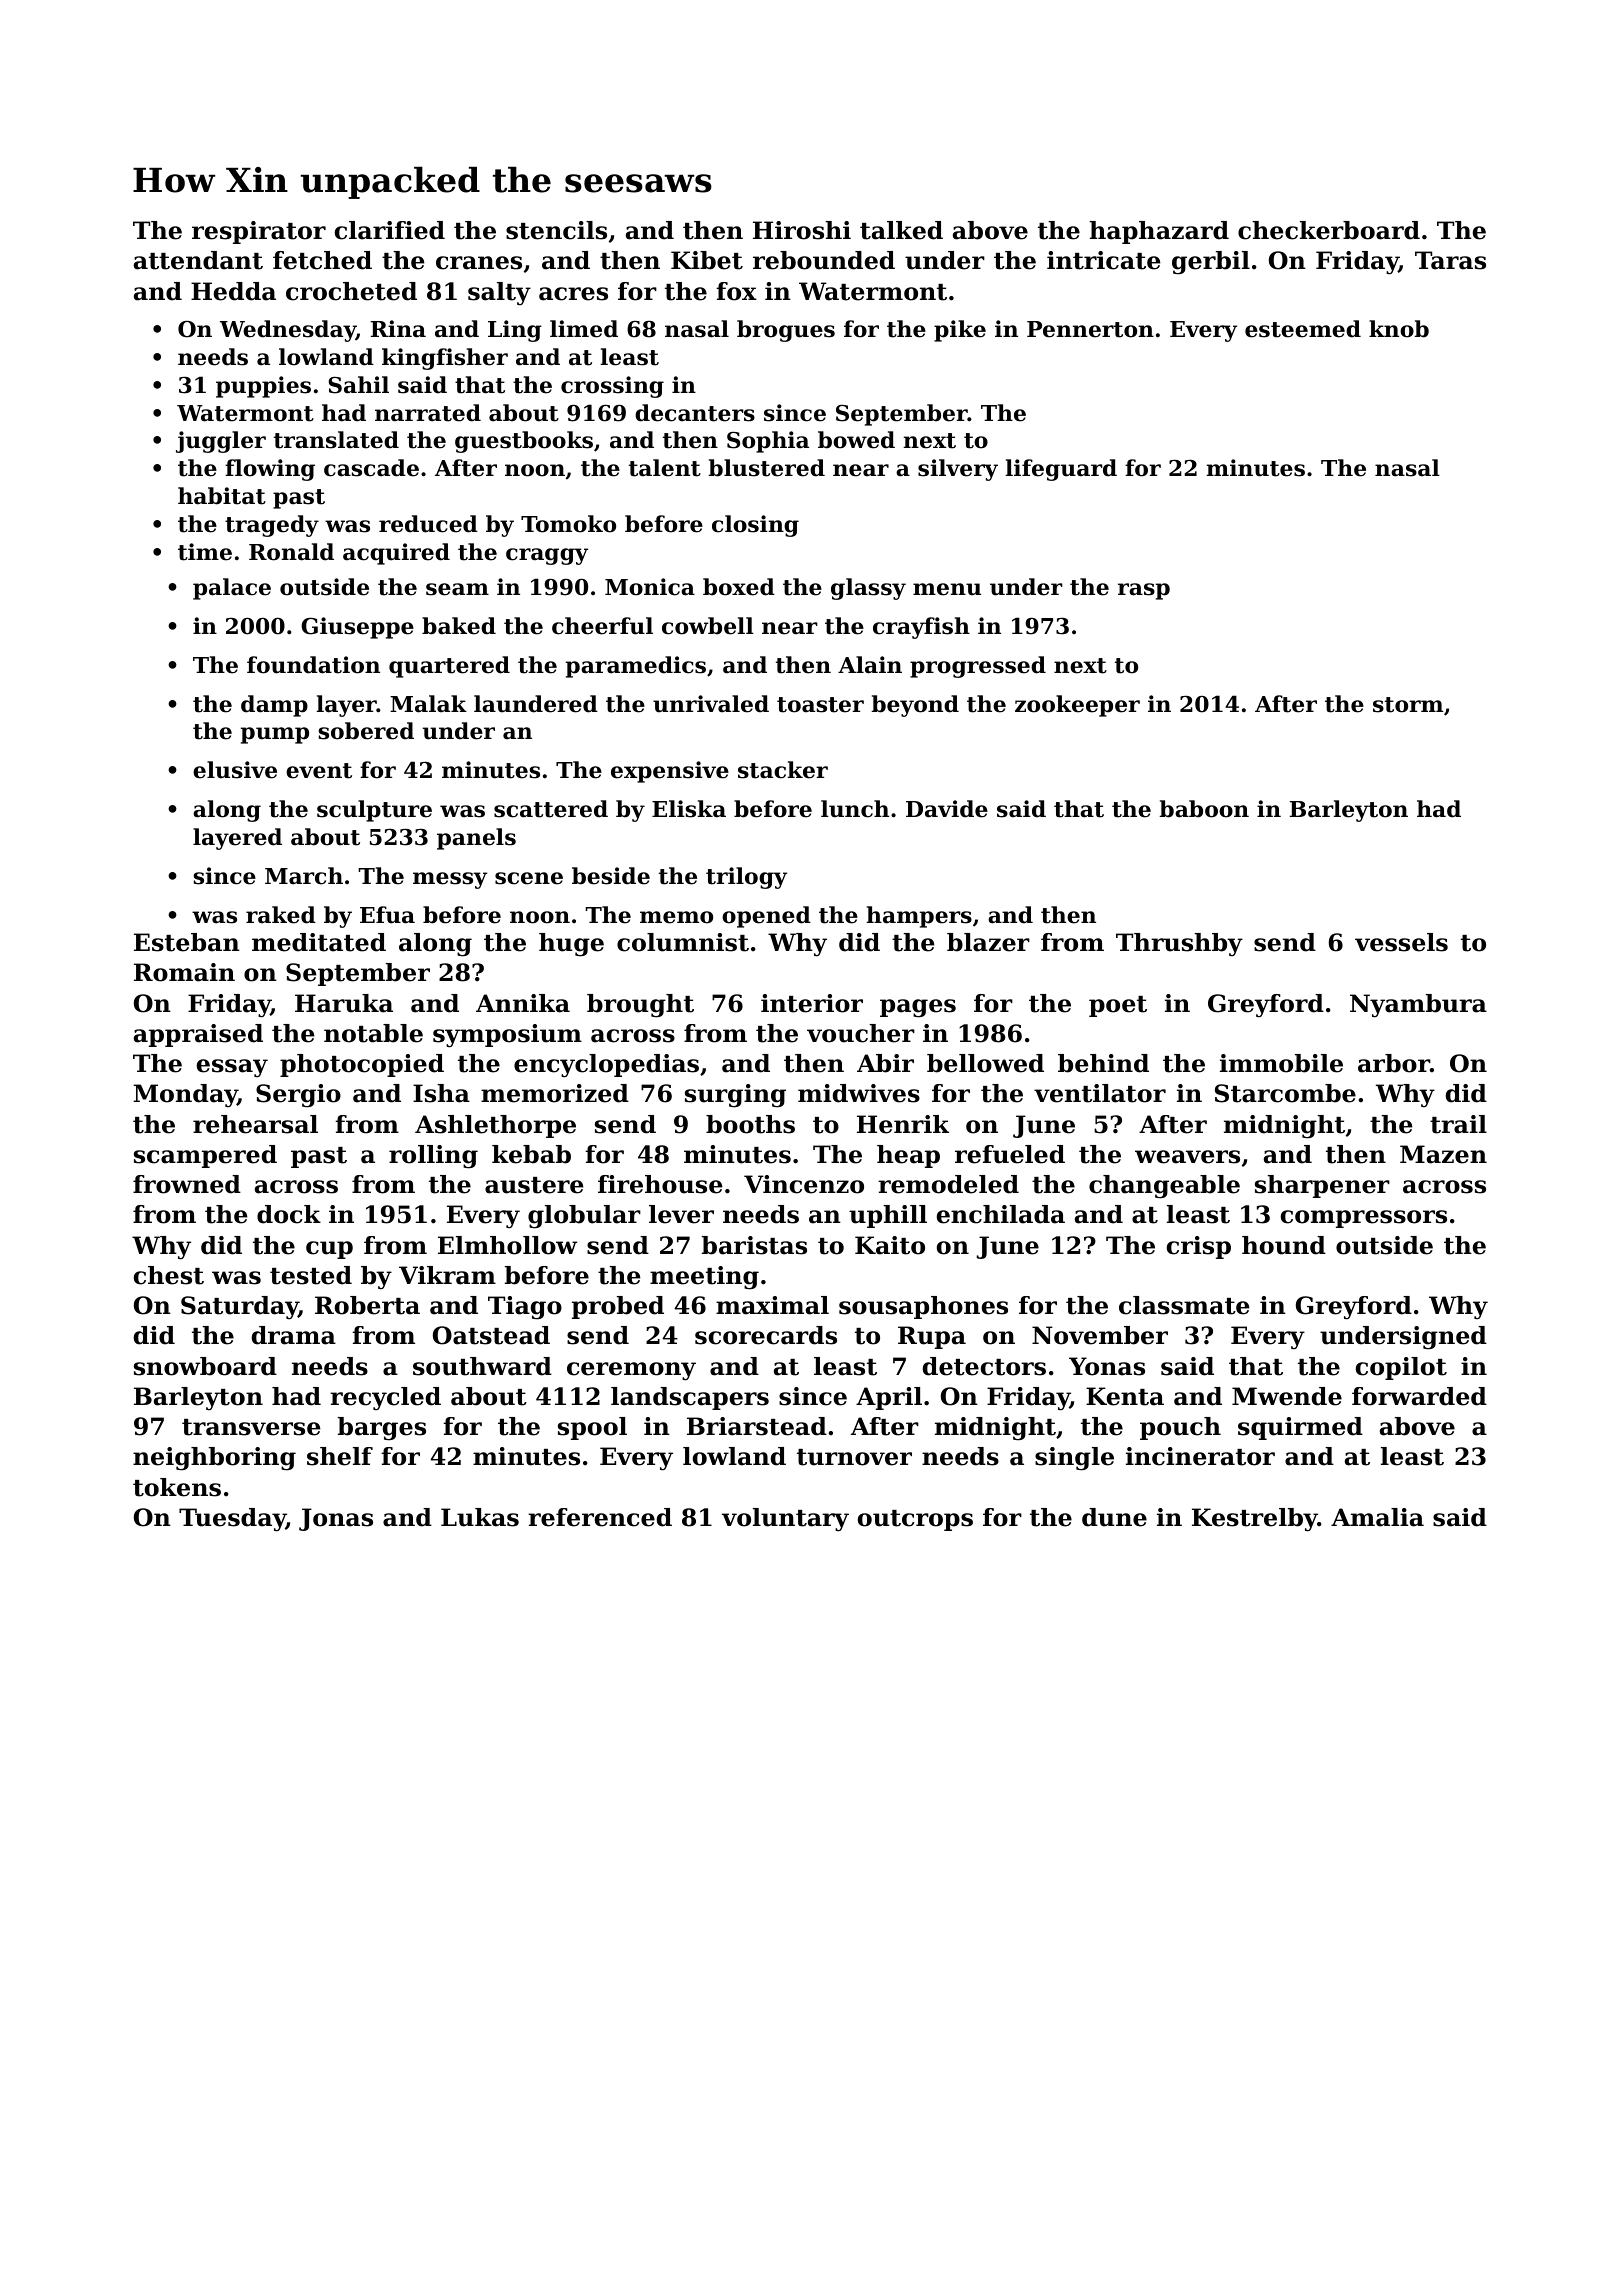 The height and width of the screenshot is (2292, 1620). What do you see at coordinates (1281, 1063) in the screenshot?
I see `immobile` at bounding box center [1281, 1063].
